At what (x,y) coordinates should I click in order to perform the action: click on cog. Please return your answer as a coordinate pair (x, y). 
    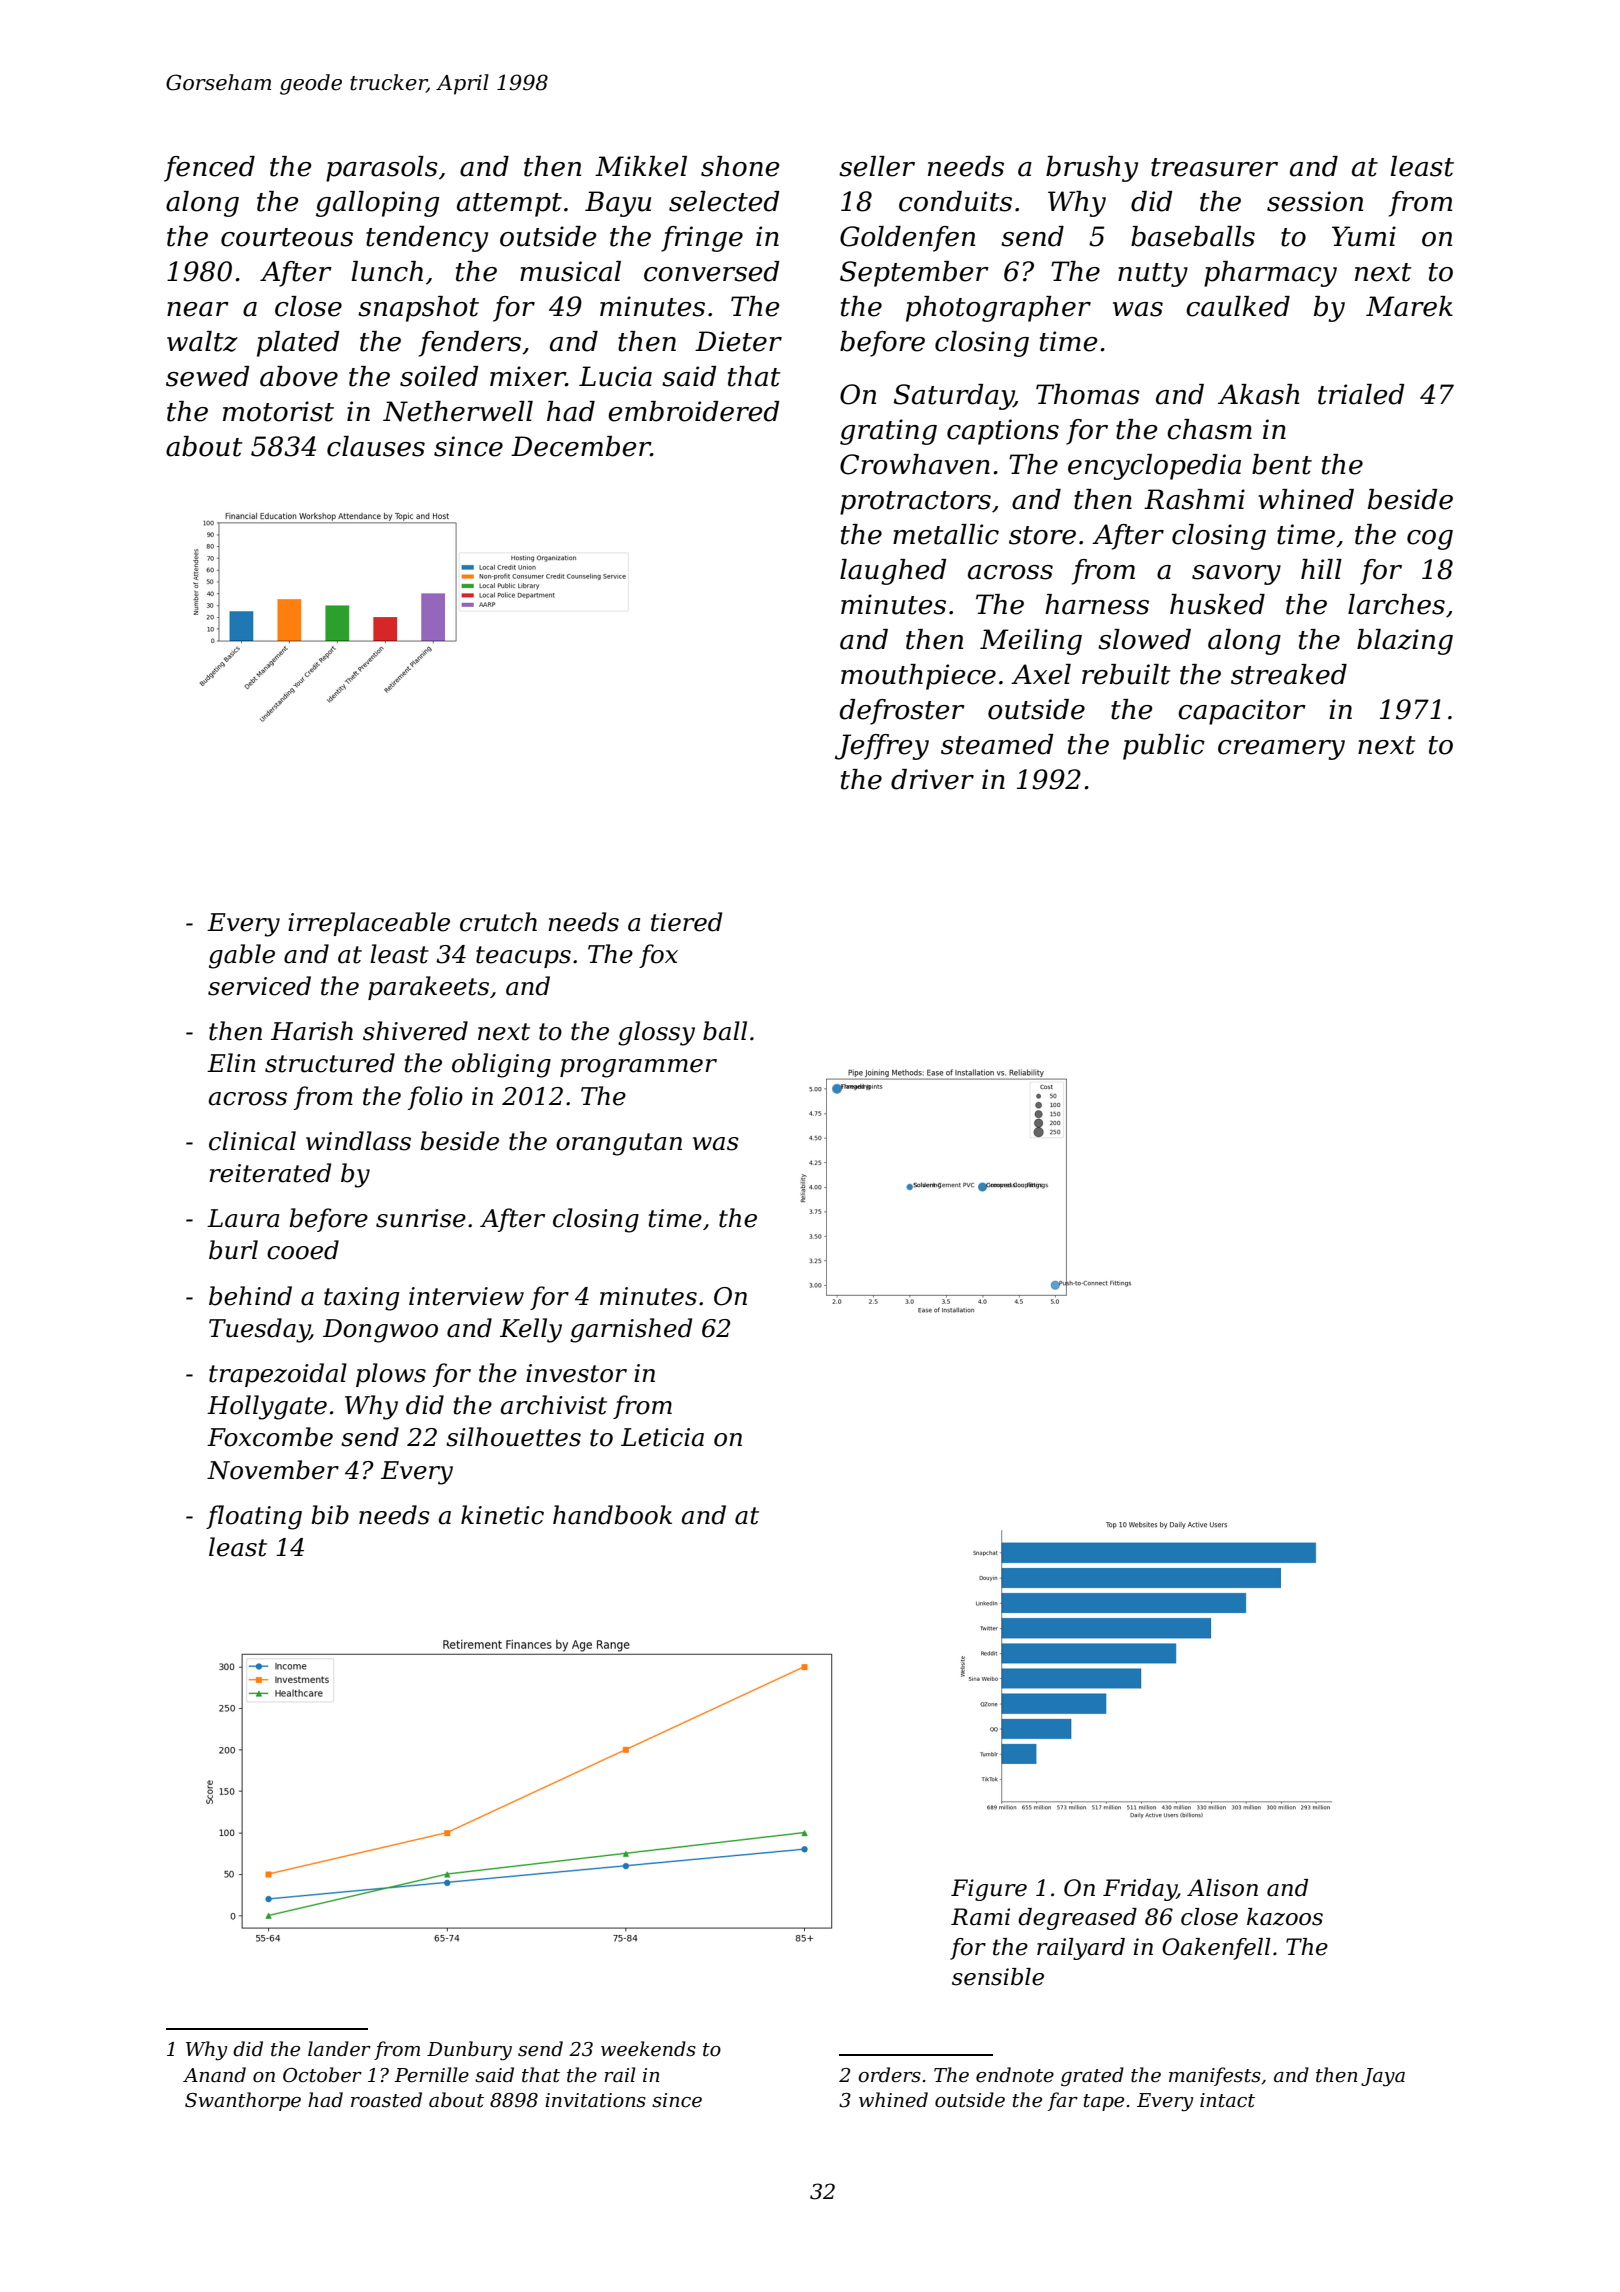
    Looking at the image, I should click on (1430, 540).
